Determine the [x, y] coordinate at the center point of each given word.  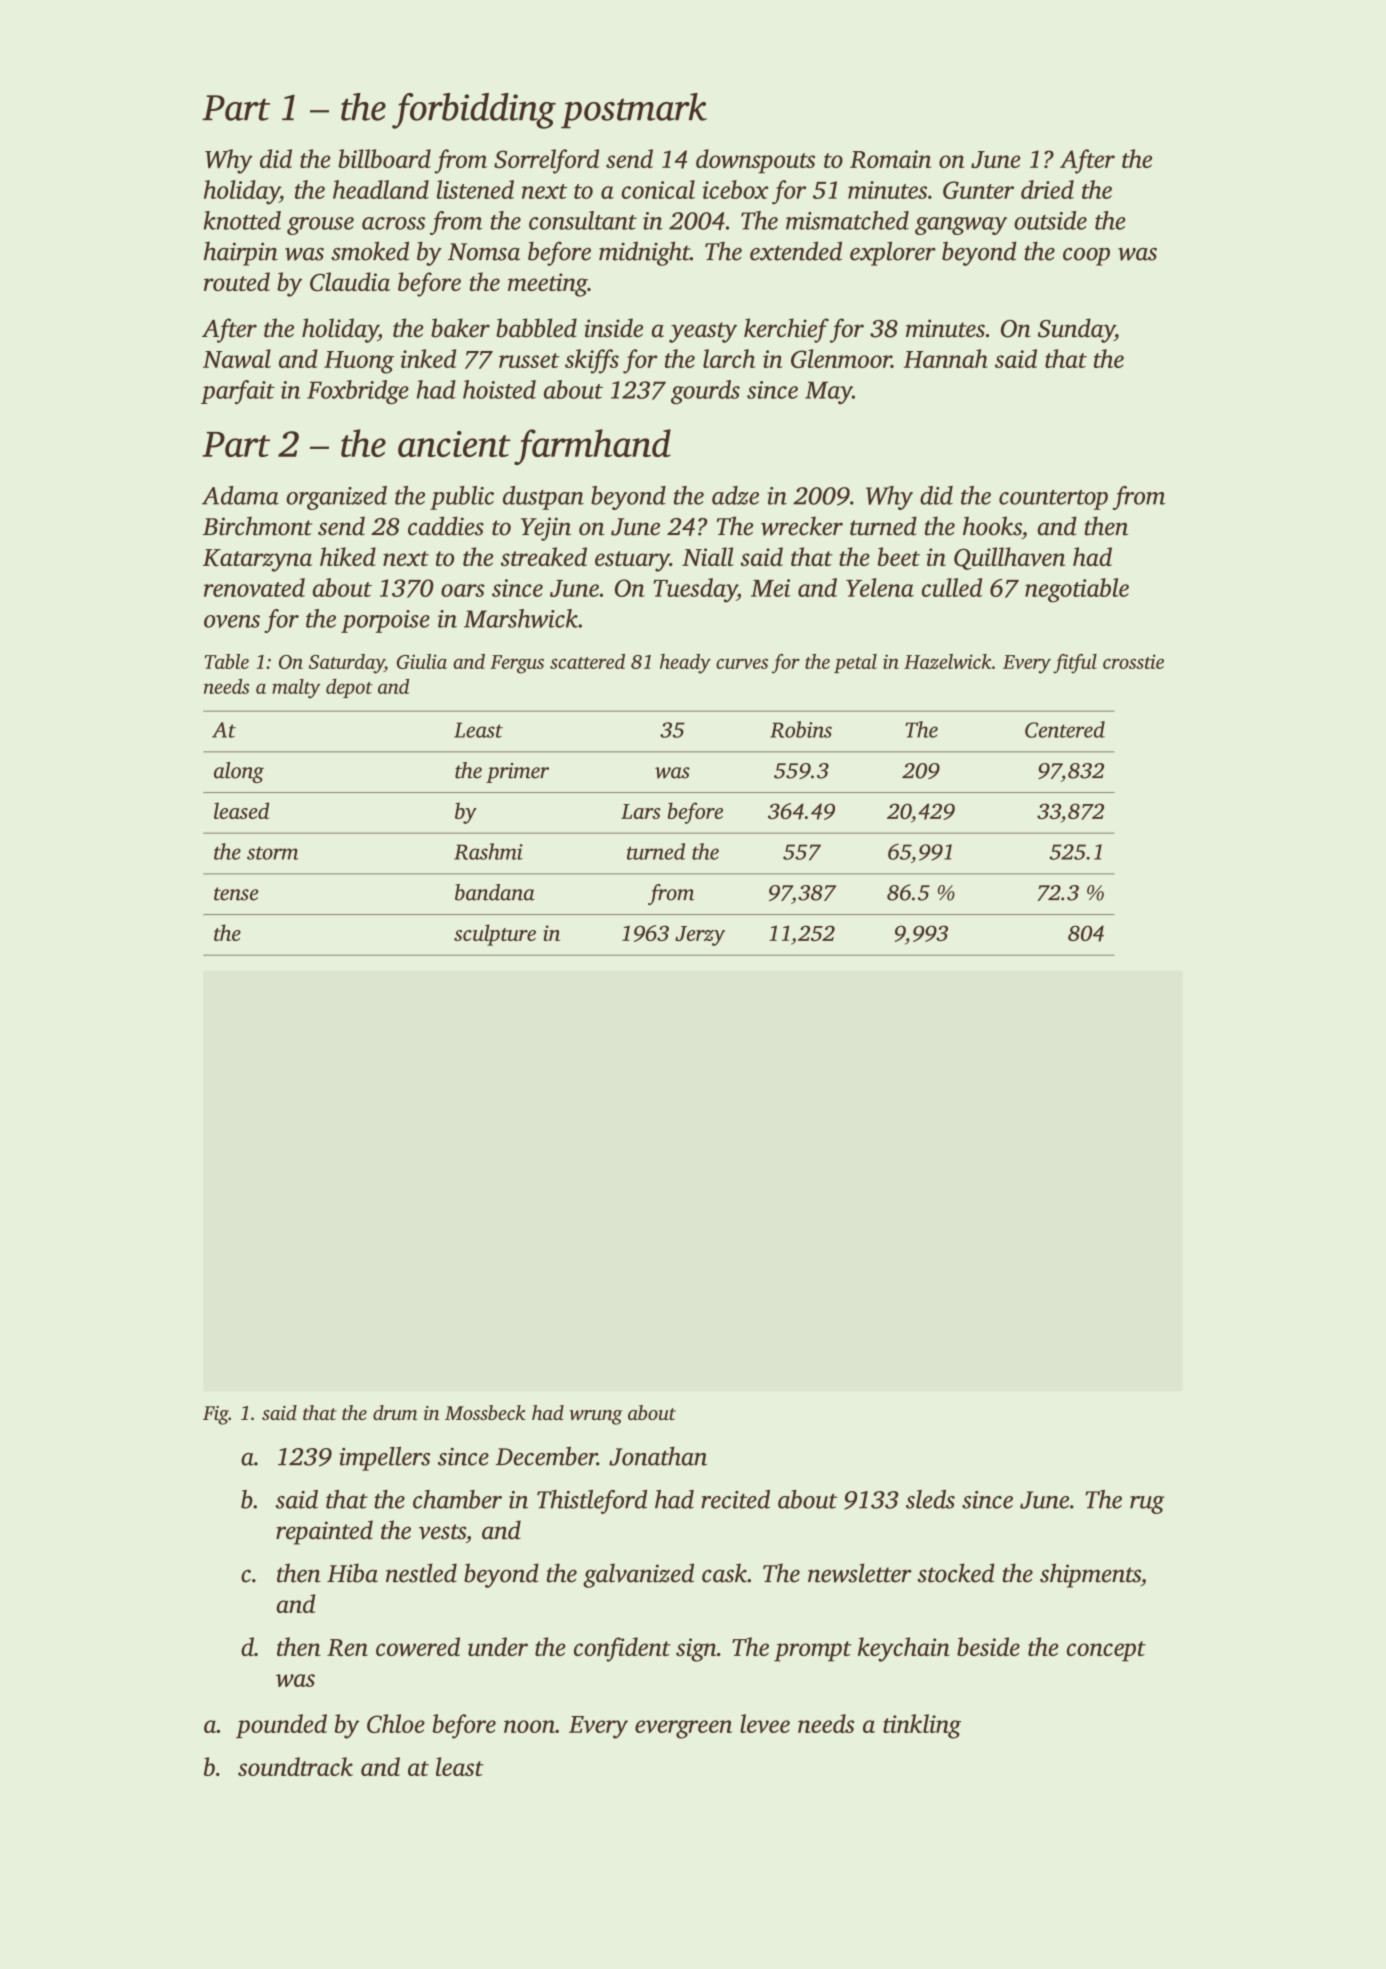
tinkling [922, 1726]
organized [336, 498]
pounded [281, 1726]
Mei [770, 588]
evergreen [683, 1729]
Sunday [1076, 330]
